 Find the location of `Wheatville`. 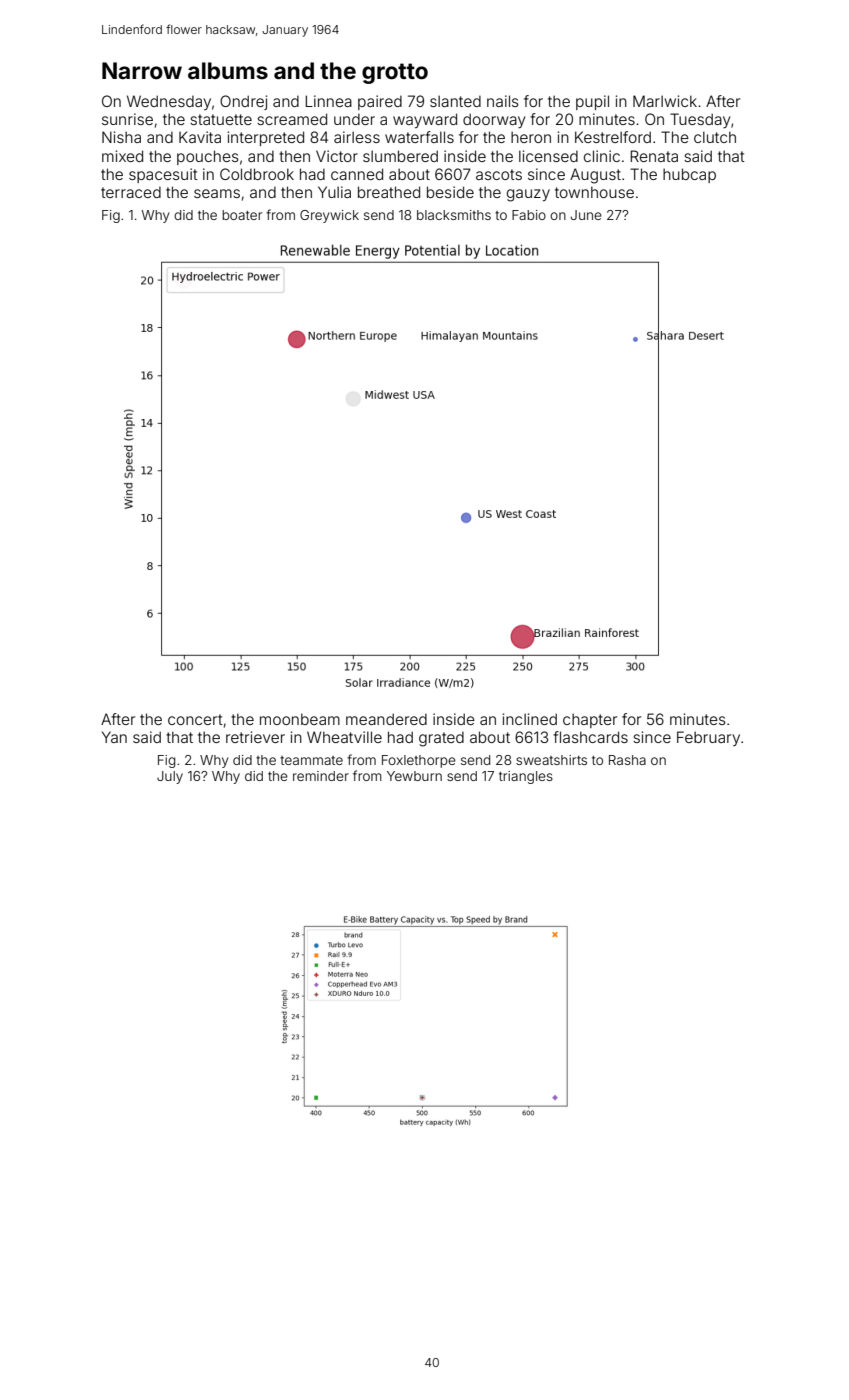

Wheatville is located at coordinates (344, 737).
